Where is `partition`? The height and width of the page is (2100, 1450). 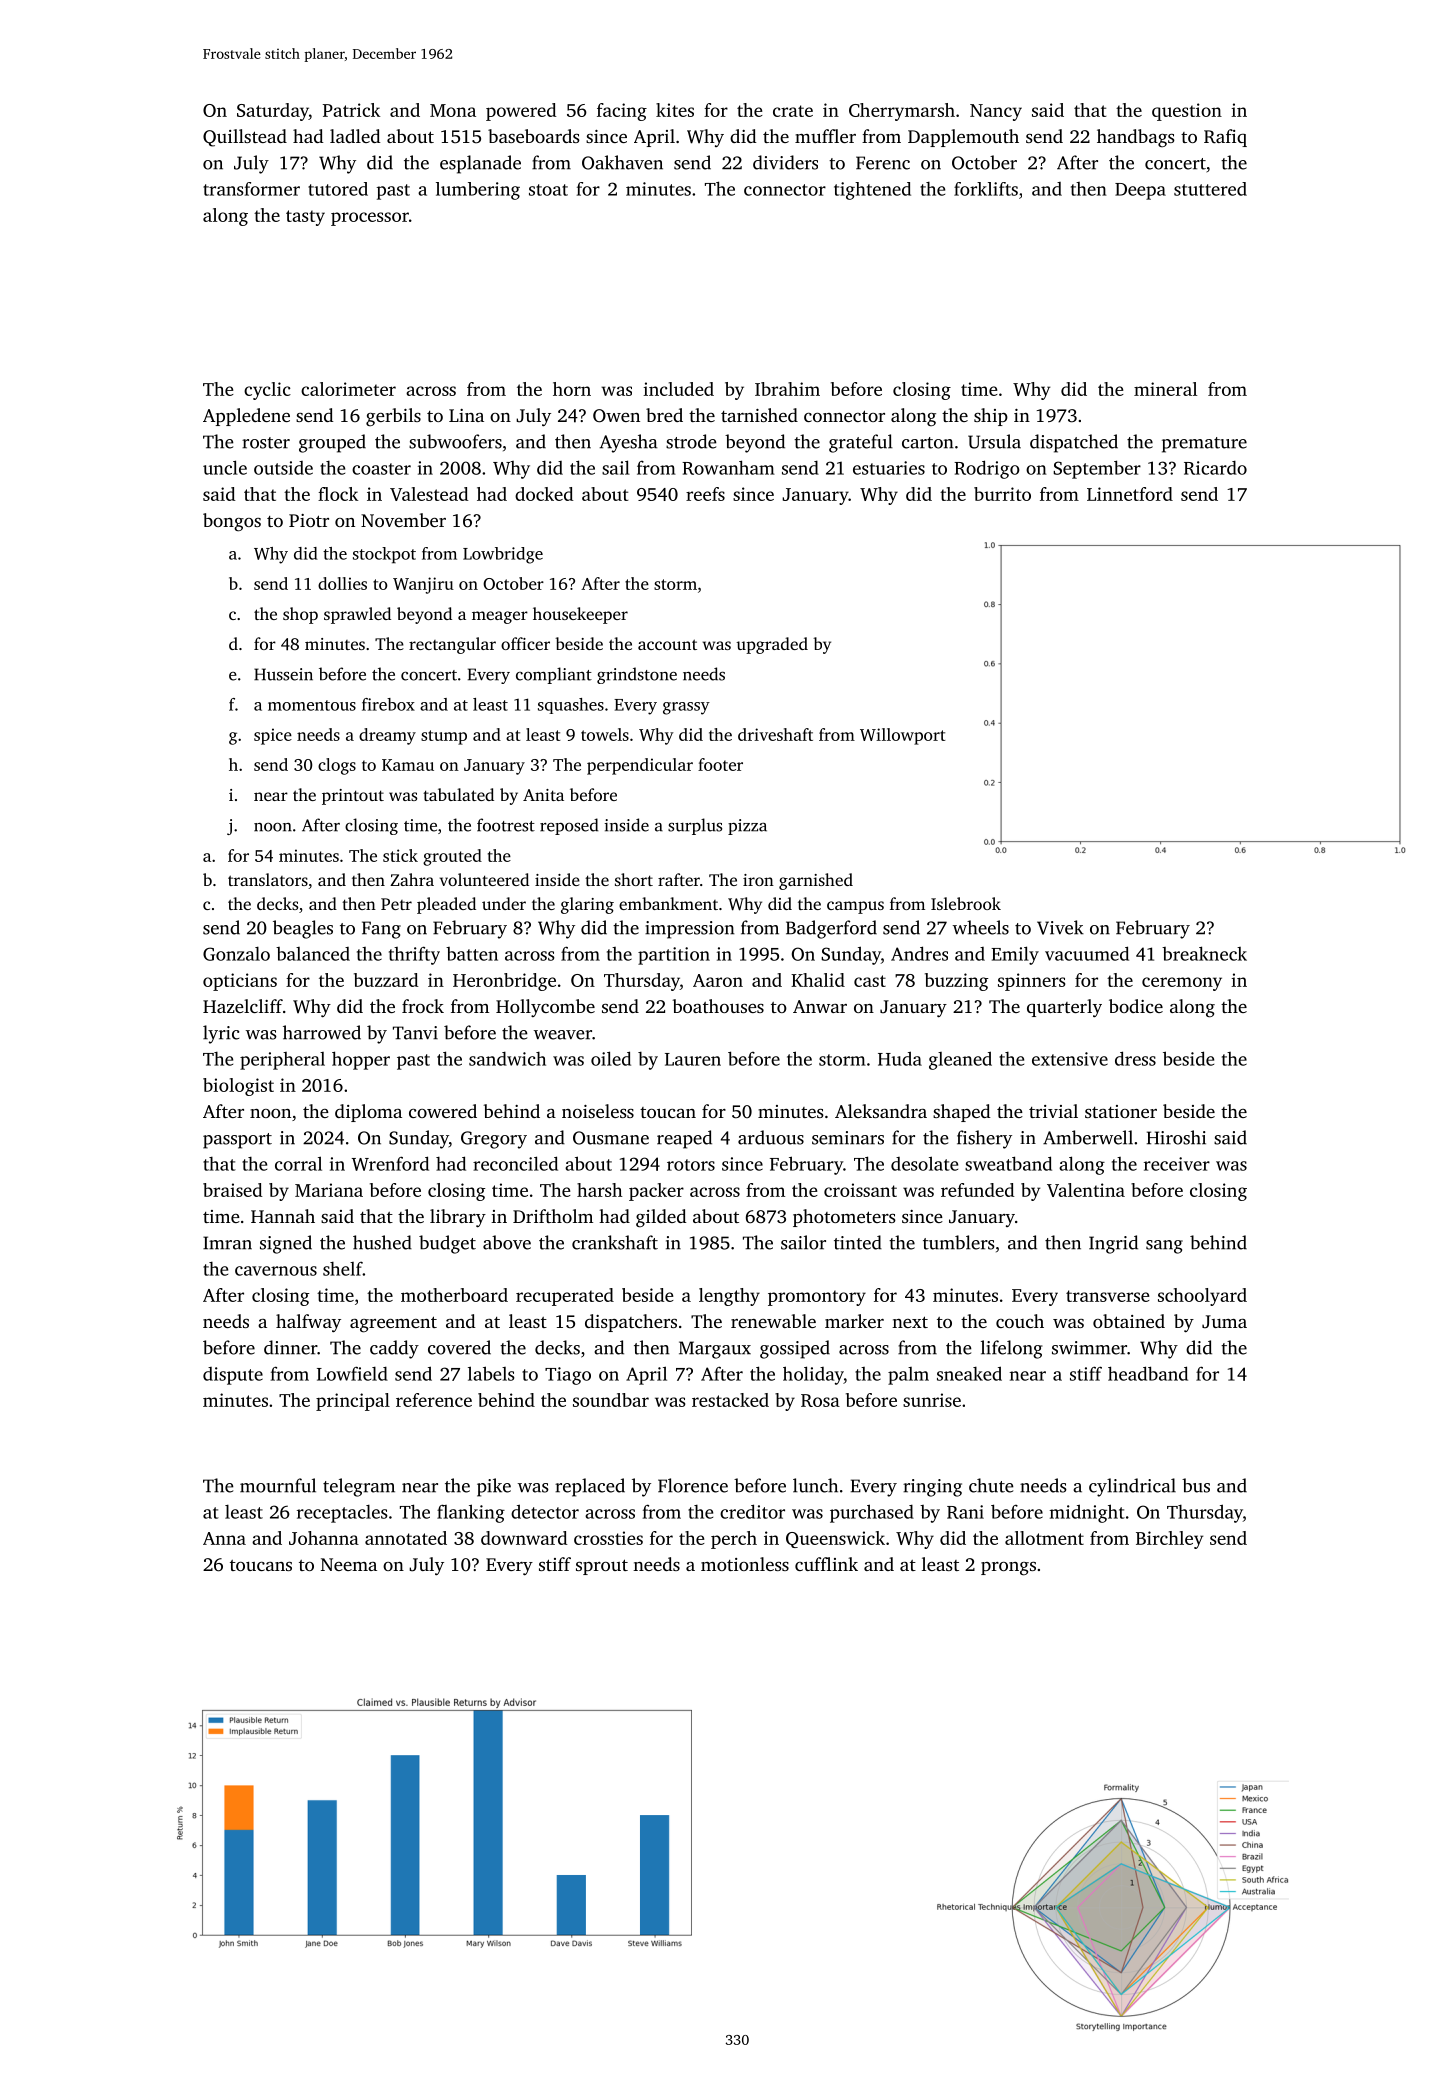
partition is located at coordinates (674, 956).
